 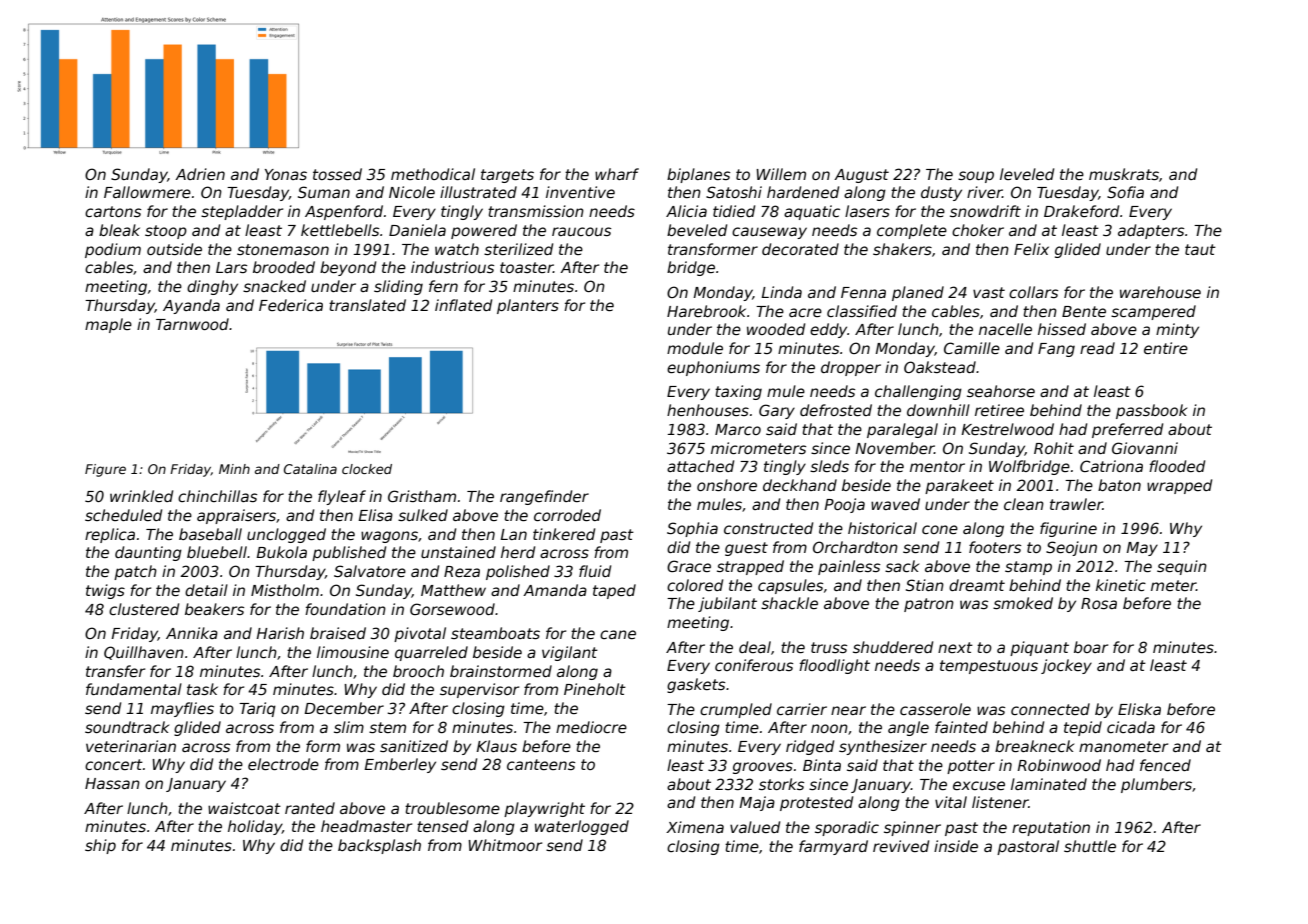 What do you see at coordinates (1034, 746) in the screenshot?
I see `breakneck` at bounding box center [1034, 746].
